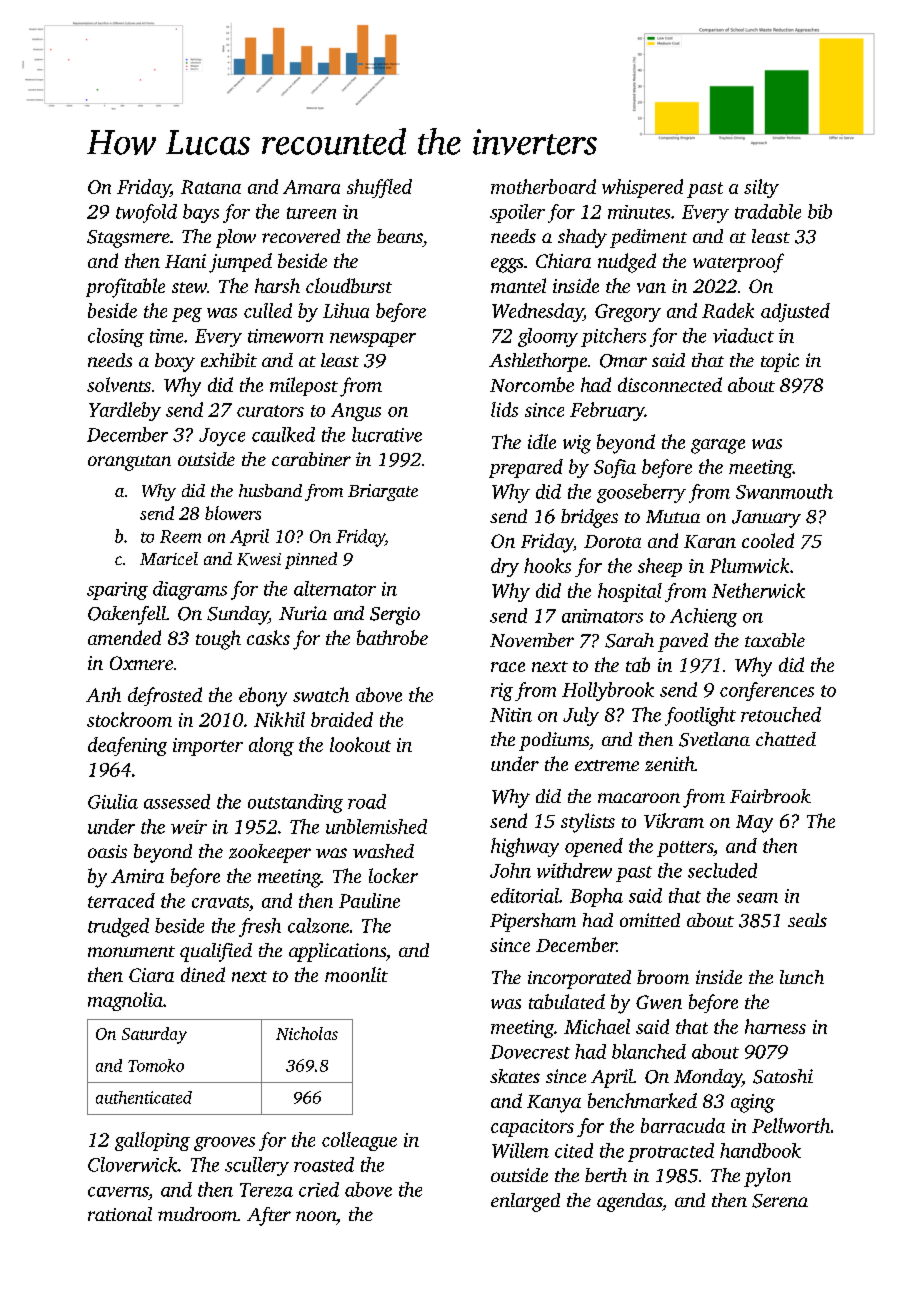 Image resolution: width=924 pixels, height=1311 pixels. What do you see at coordinates (786, 739) in the image?
I see `chatted` at bounding box center [786, 739].
